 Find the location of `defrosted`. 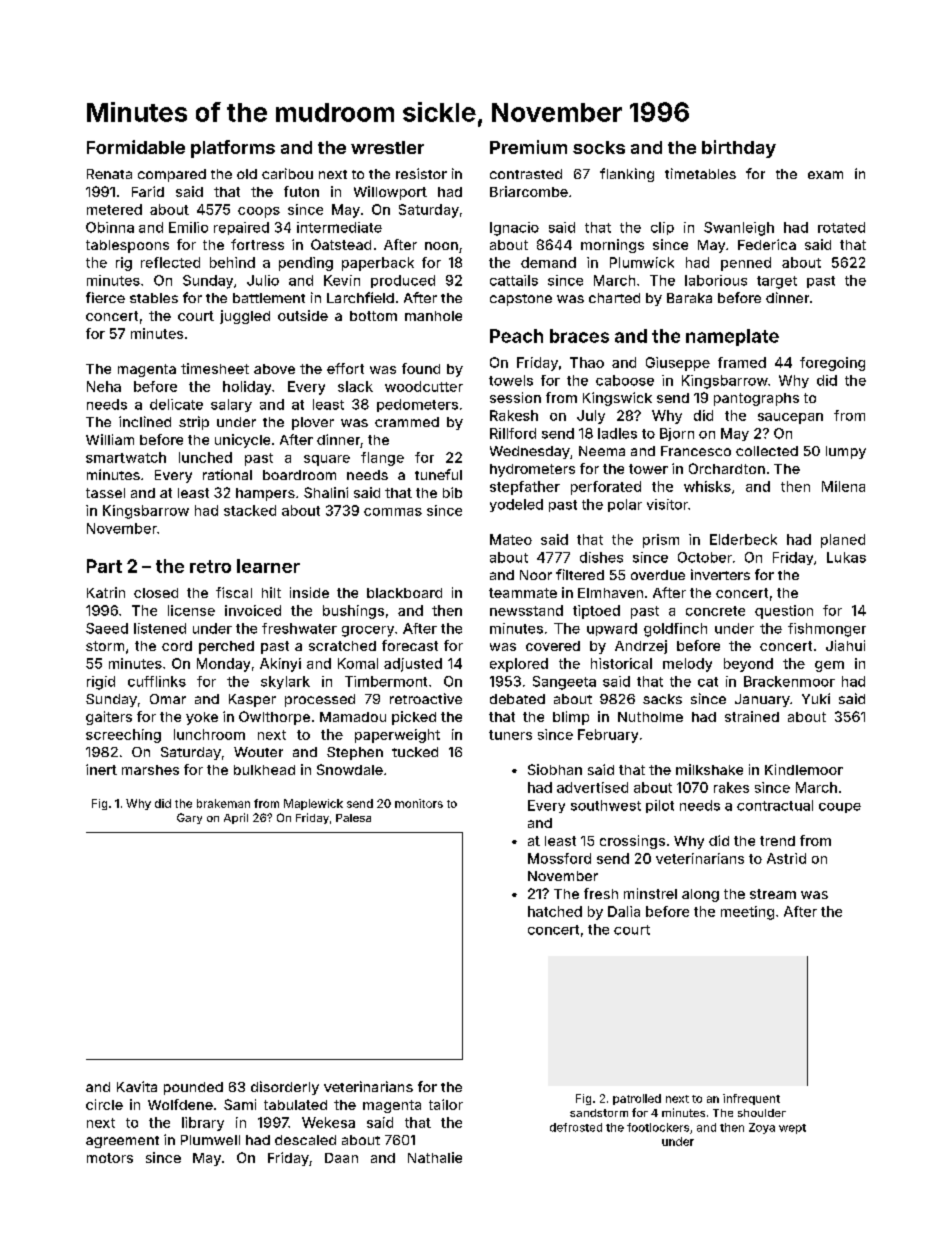

defrosted is located at coordinates (576, 1127).
